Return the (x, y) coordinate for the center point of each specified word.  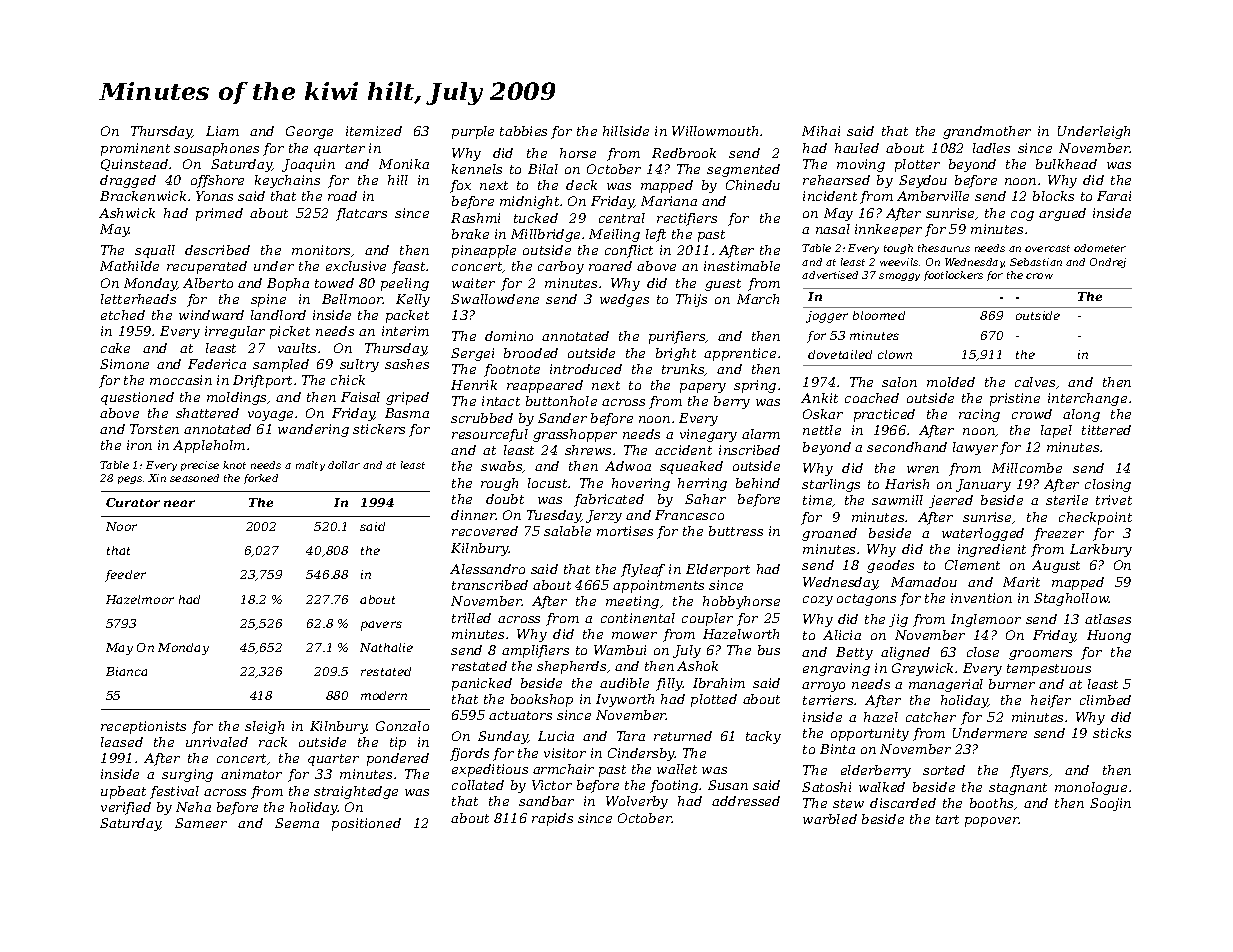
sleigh (264, 727)
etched (123, 315)
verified (126, 808)
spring (755, 386)
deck (581, 185)
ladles (991, 148)
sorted (944, 770)
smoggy (899, 277)
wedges (624, 300)
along (1081, 415)
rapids (552, 819)
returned (683, 736)
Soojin (1110, 804)
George (309, 132)
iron (139, 445)
